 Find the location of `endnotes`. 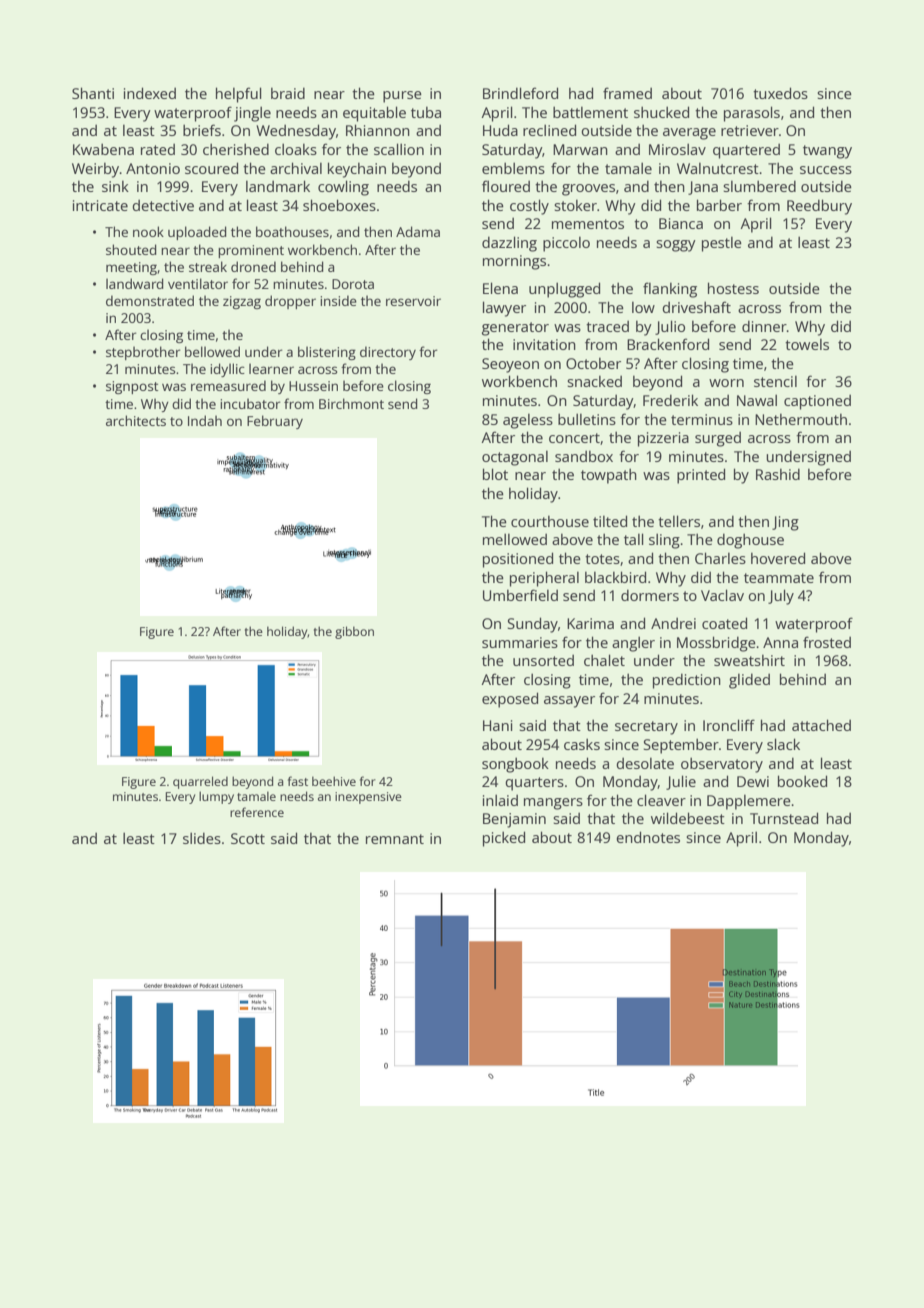

endnotes is located at coordinates (648, 837).
